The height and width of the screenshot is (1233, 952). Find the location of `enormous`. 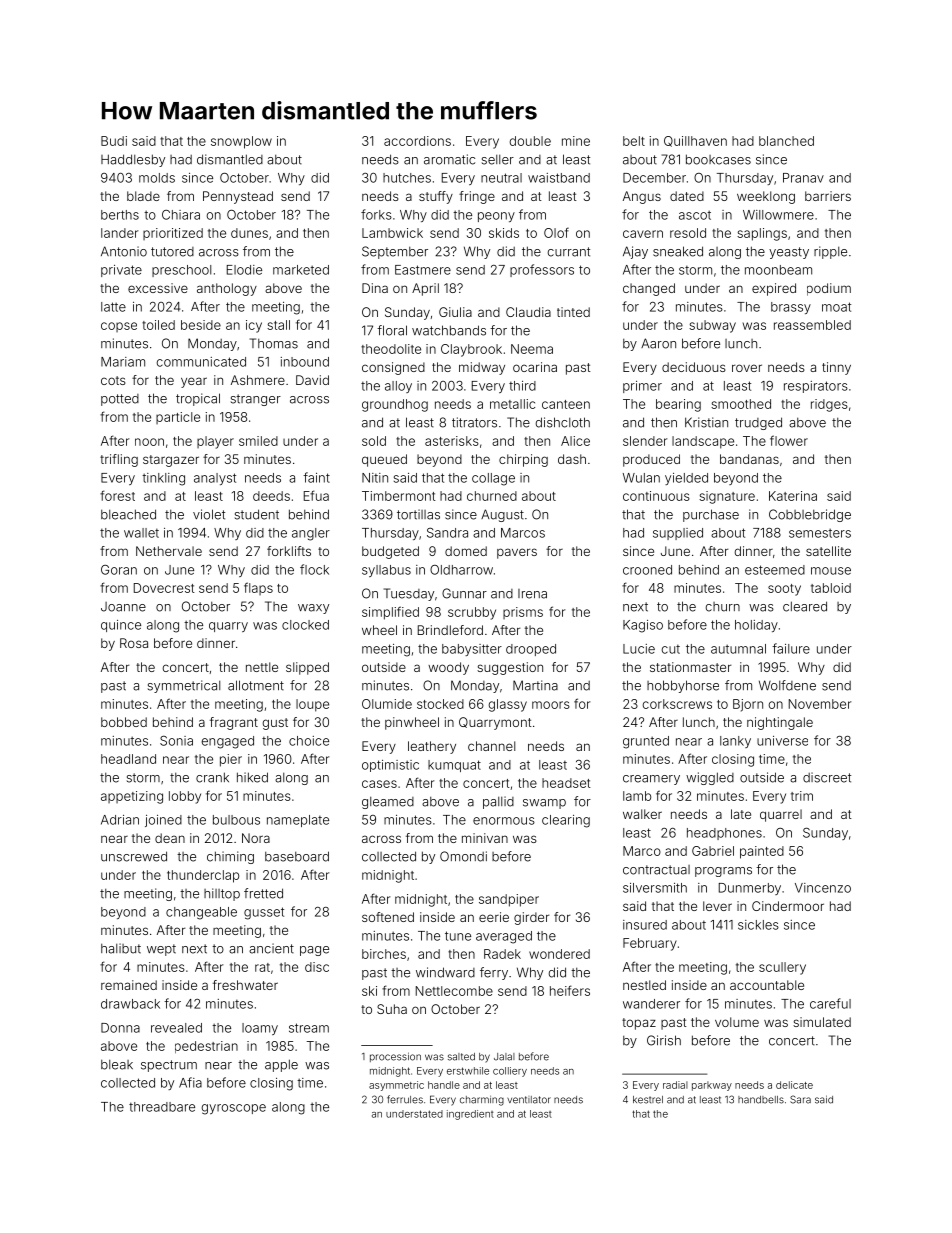

enormous is located at coordinates (504, 821).
